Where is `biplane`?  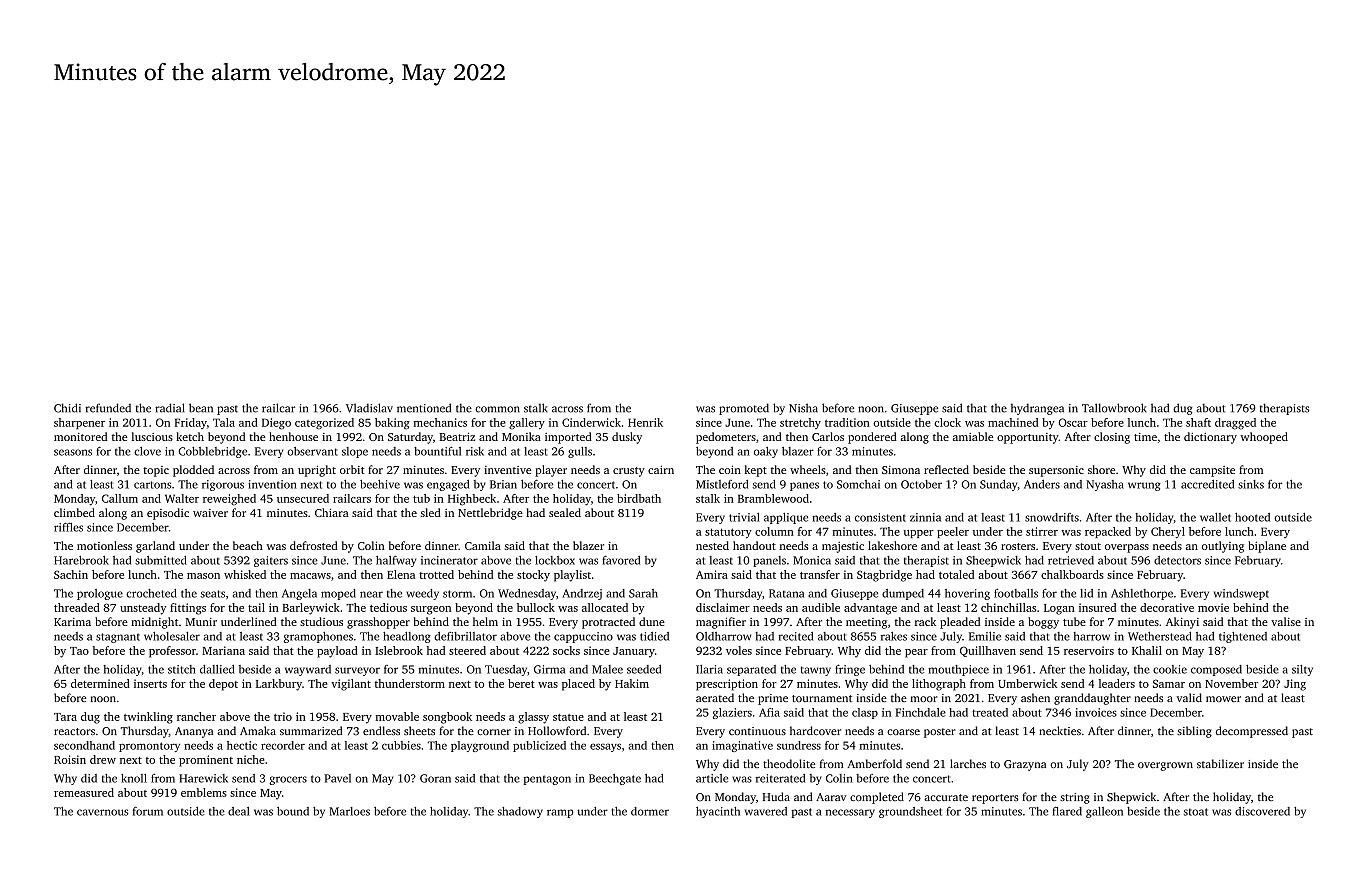 biplane is located at coordinates (1267, 547).
